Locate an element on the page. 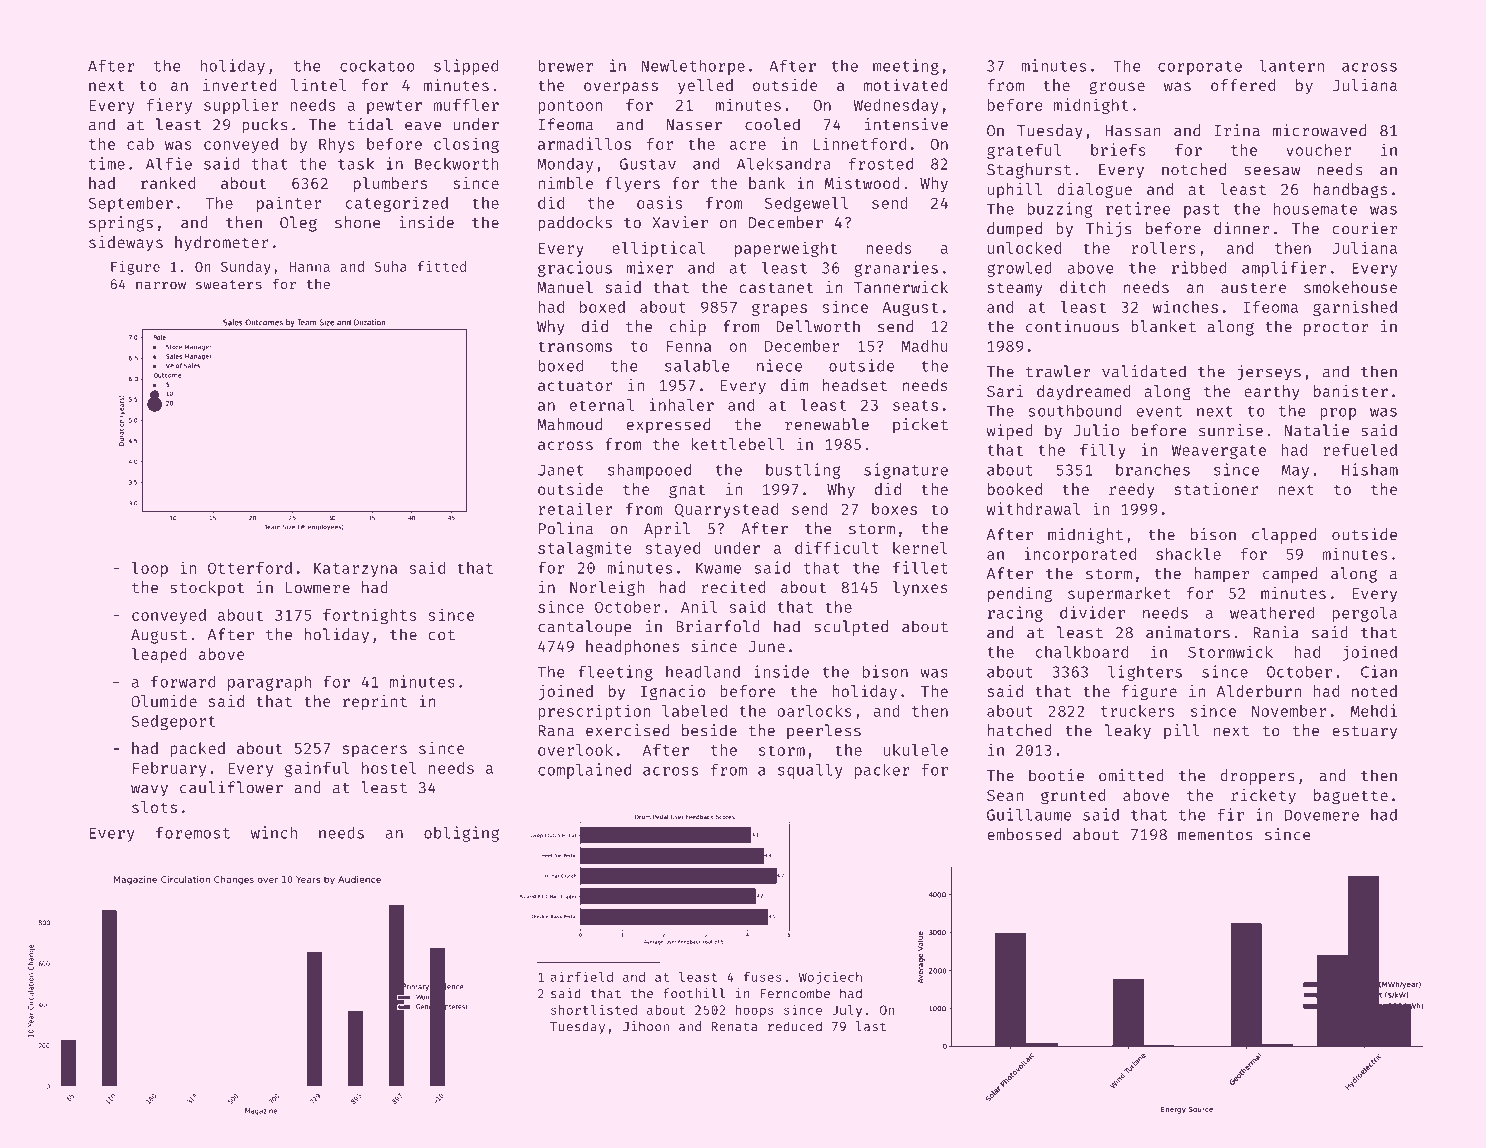 The image size is (1486, 1148). reduced is located at coordinates (795, 1026).
